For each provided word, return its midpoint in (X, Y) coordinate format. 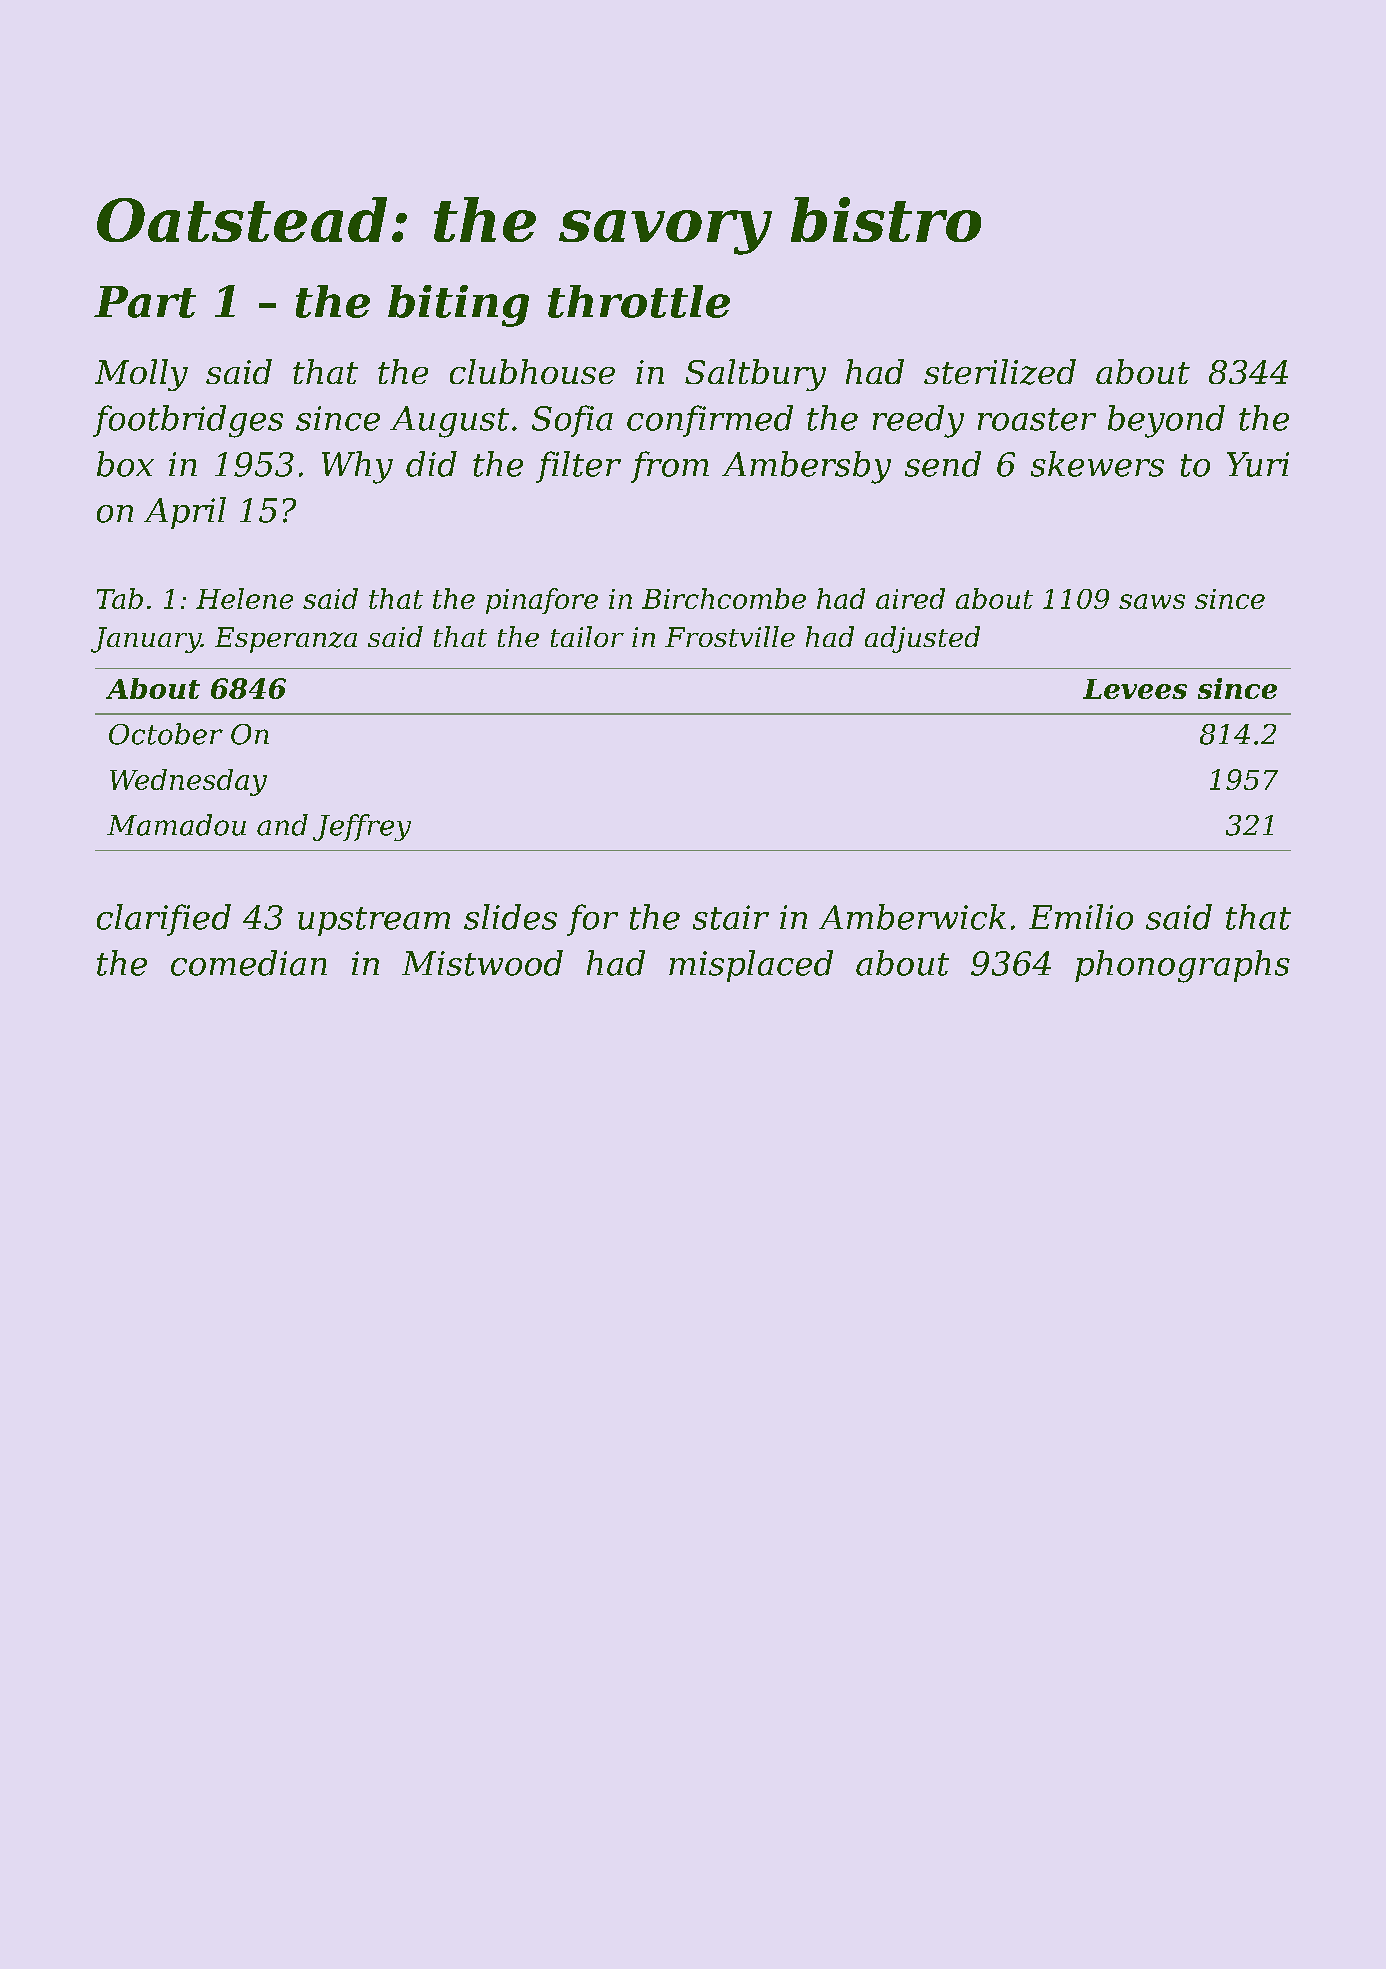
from (670, 467)
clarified (164, 920)
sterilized (1000, 372)
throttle (639, 301)
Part (145, 302)
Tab (120, 598)
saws (1152, 601)
